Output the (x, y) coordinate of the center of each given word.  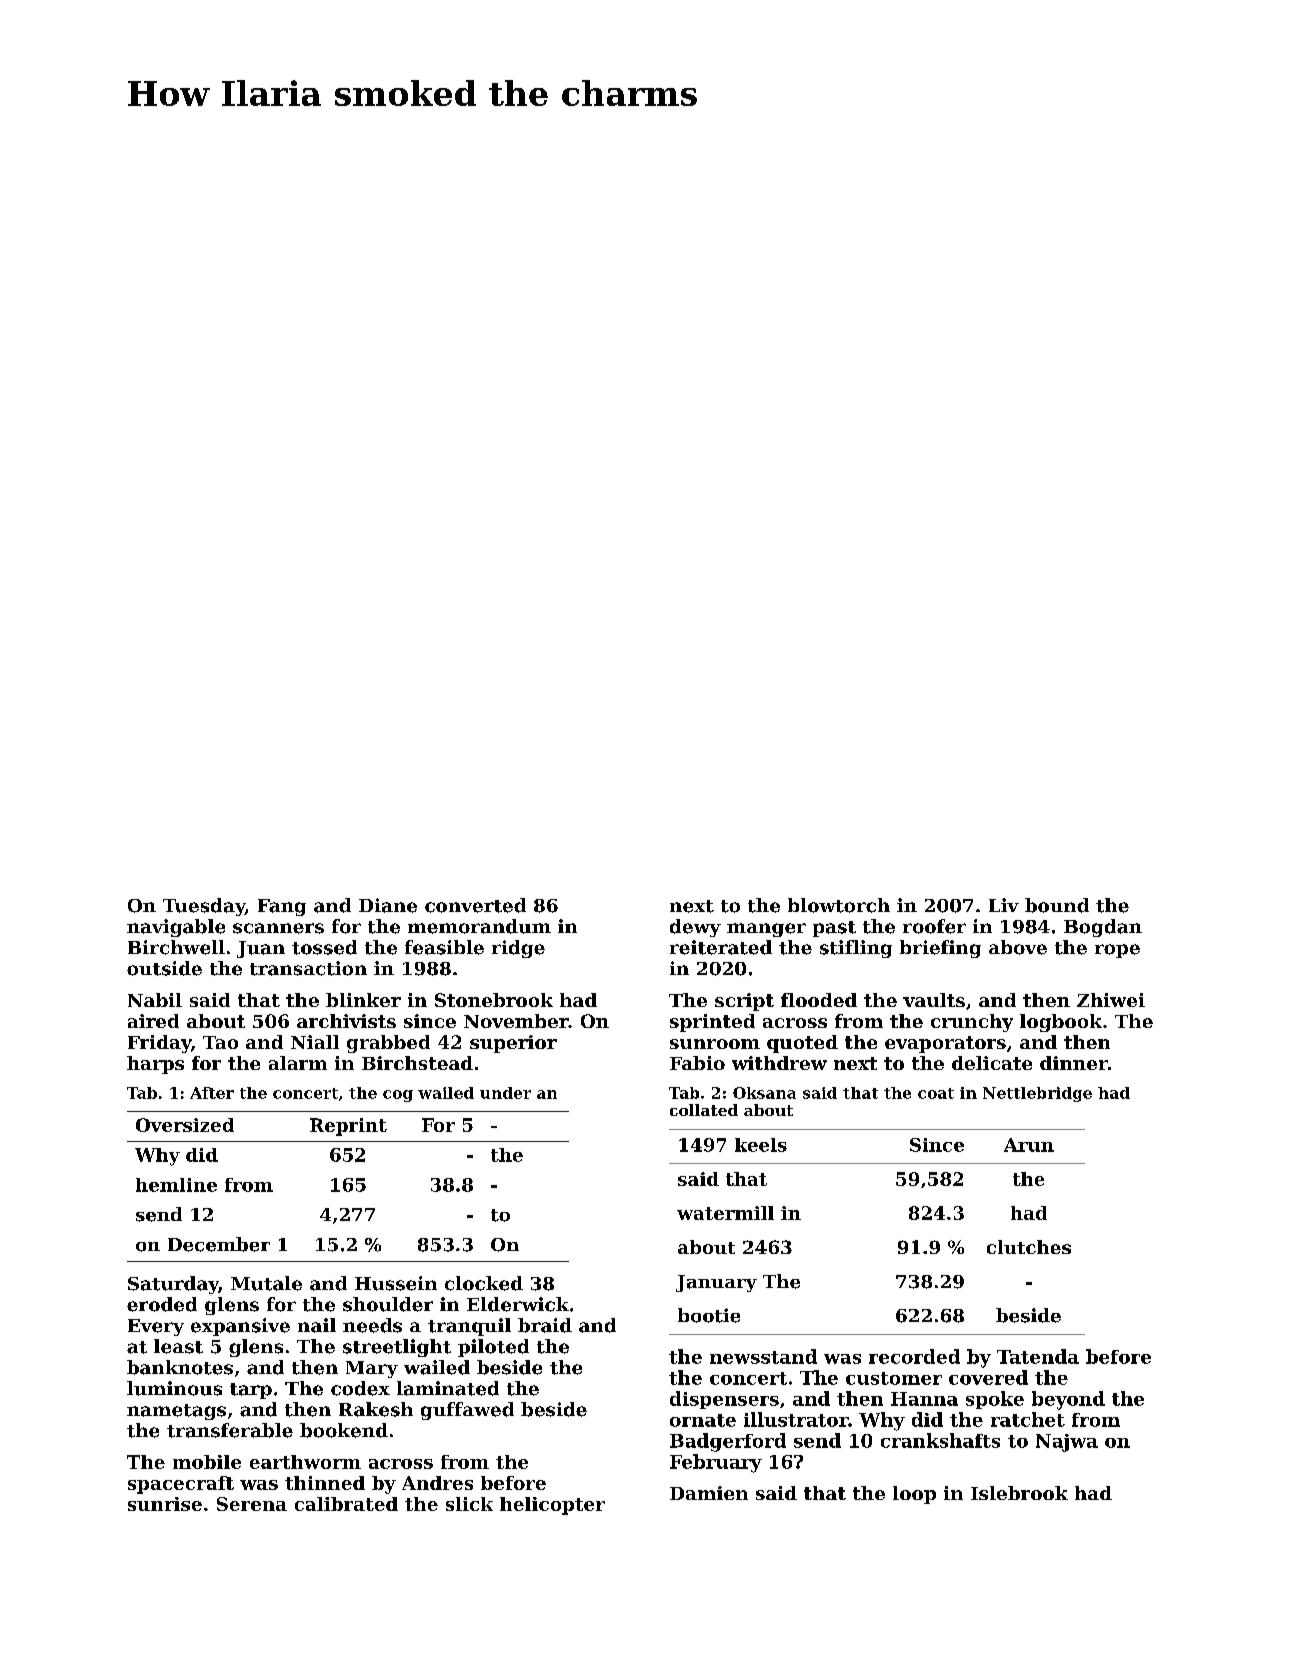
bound (1057, 905)
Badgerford (728, 1442)
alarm (298, 1063)
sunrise (165, 1504)
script (744, 1002)
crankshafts (940, 1440)
